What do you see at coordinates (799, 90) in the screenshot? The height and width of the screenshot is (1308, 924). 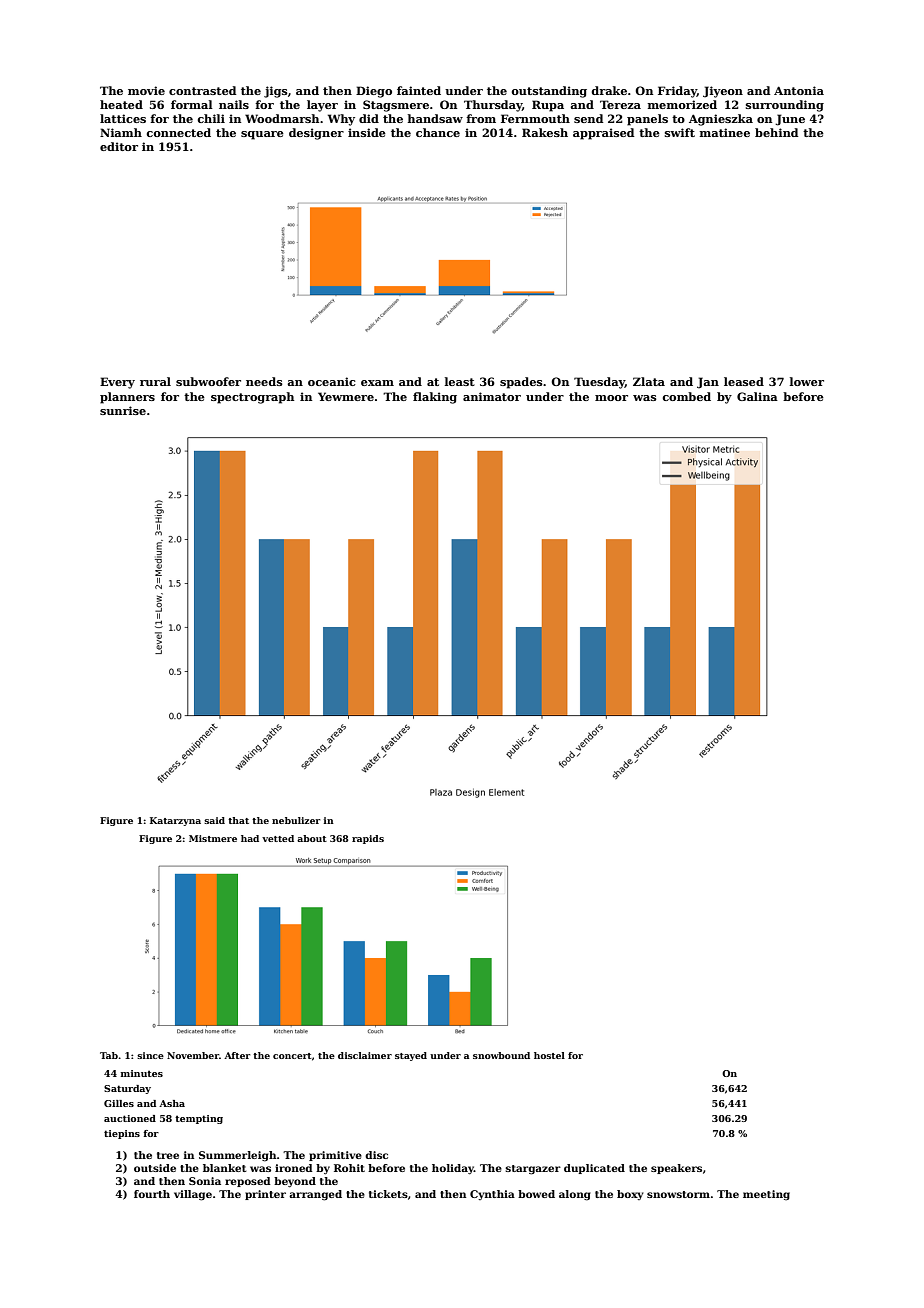 I see `Antonia` at bounding box center [799, 90].
